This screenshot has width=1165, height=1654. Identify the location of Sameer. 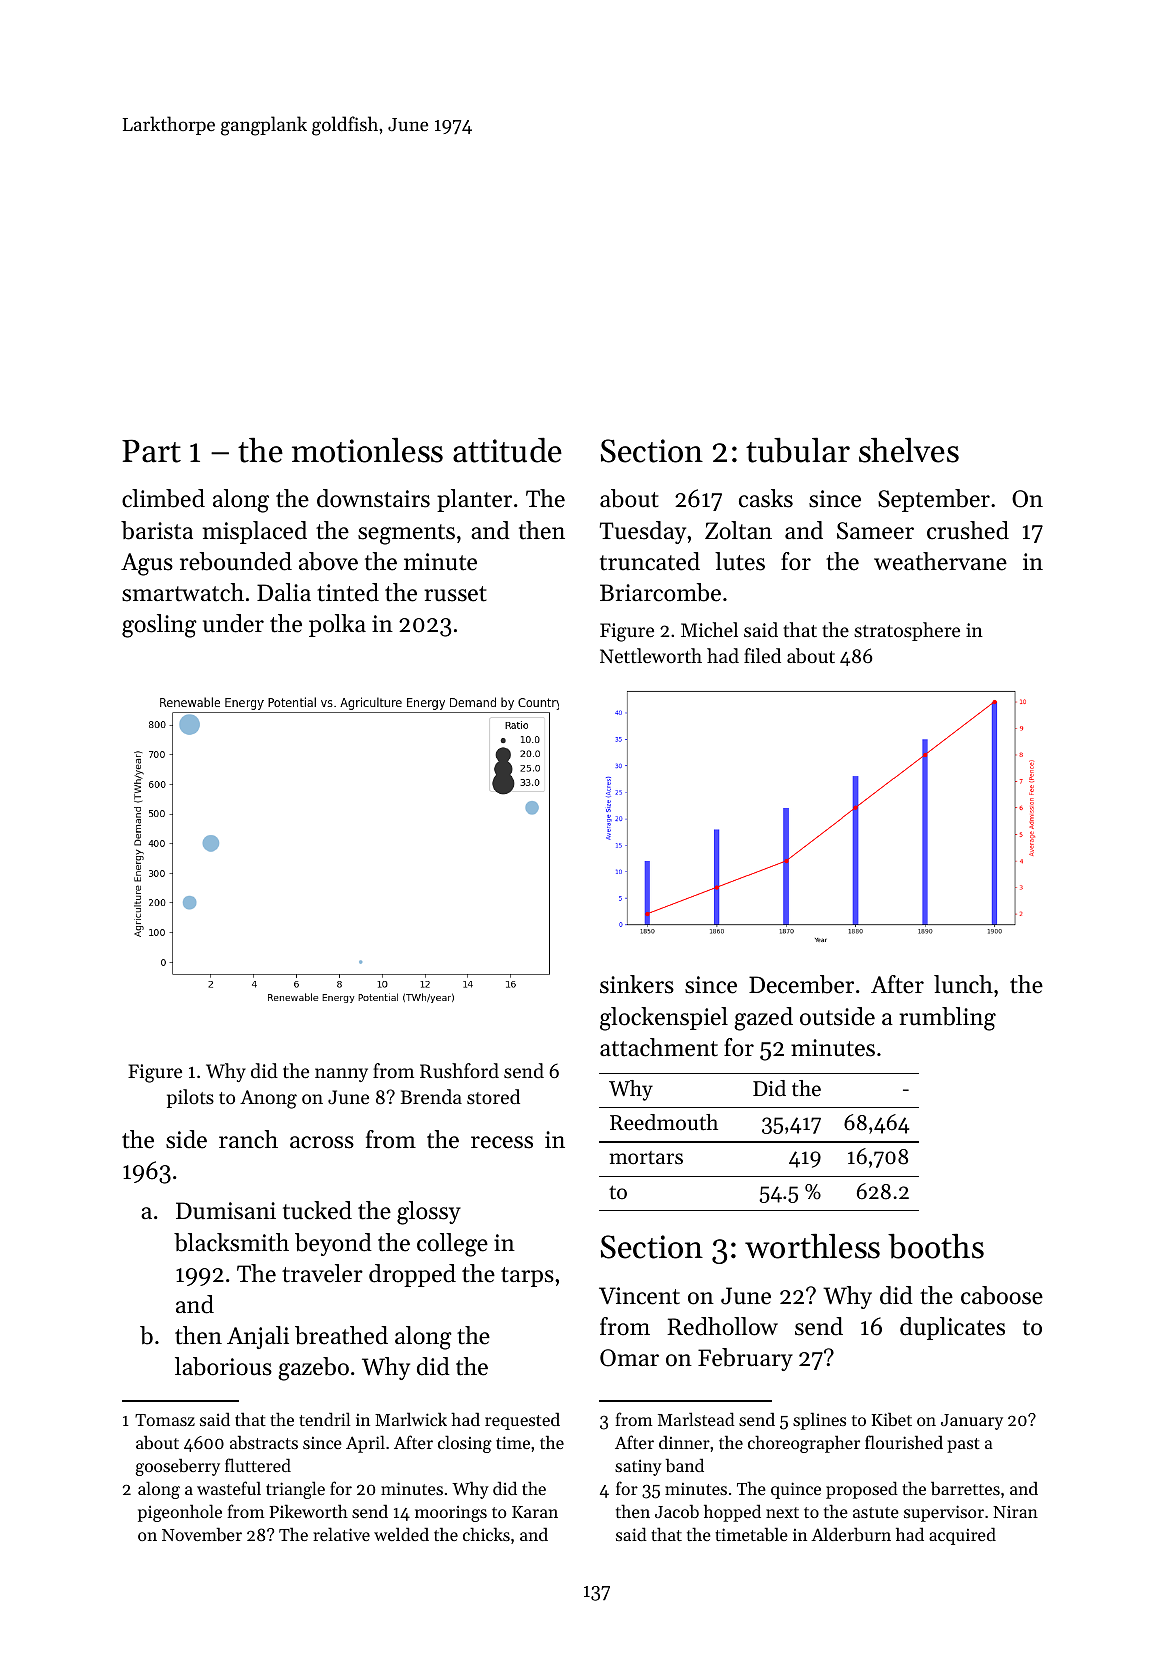
(875, 531).
